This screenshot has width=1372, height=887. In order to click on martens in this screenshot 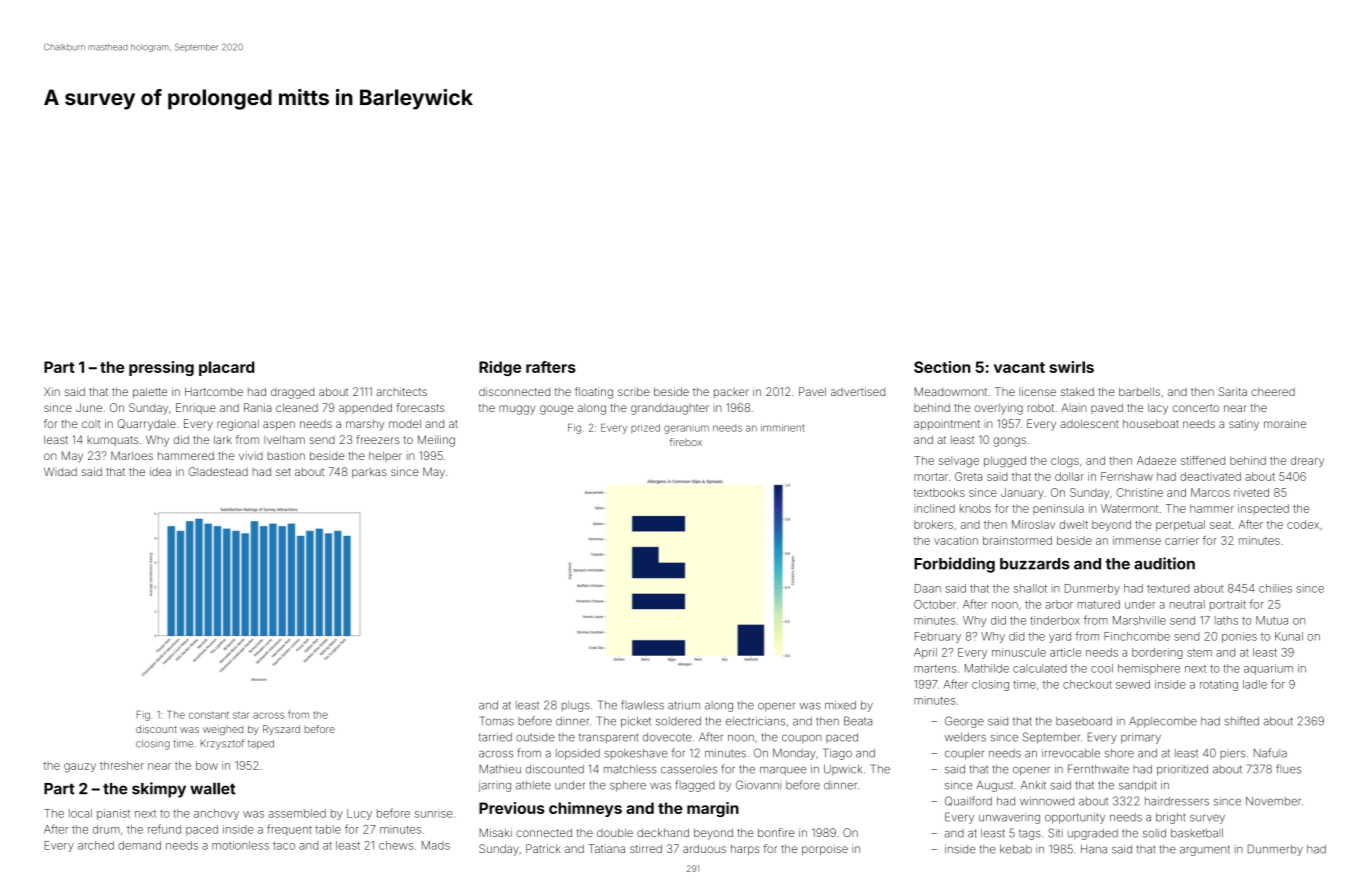, I will do `click(935, 669)`.
